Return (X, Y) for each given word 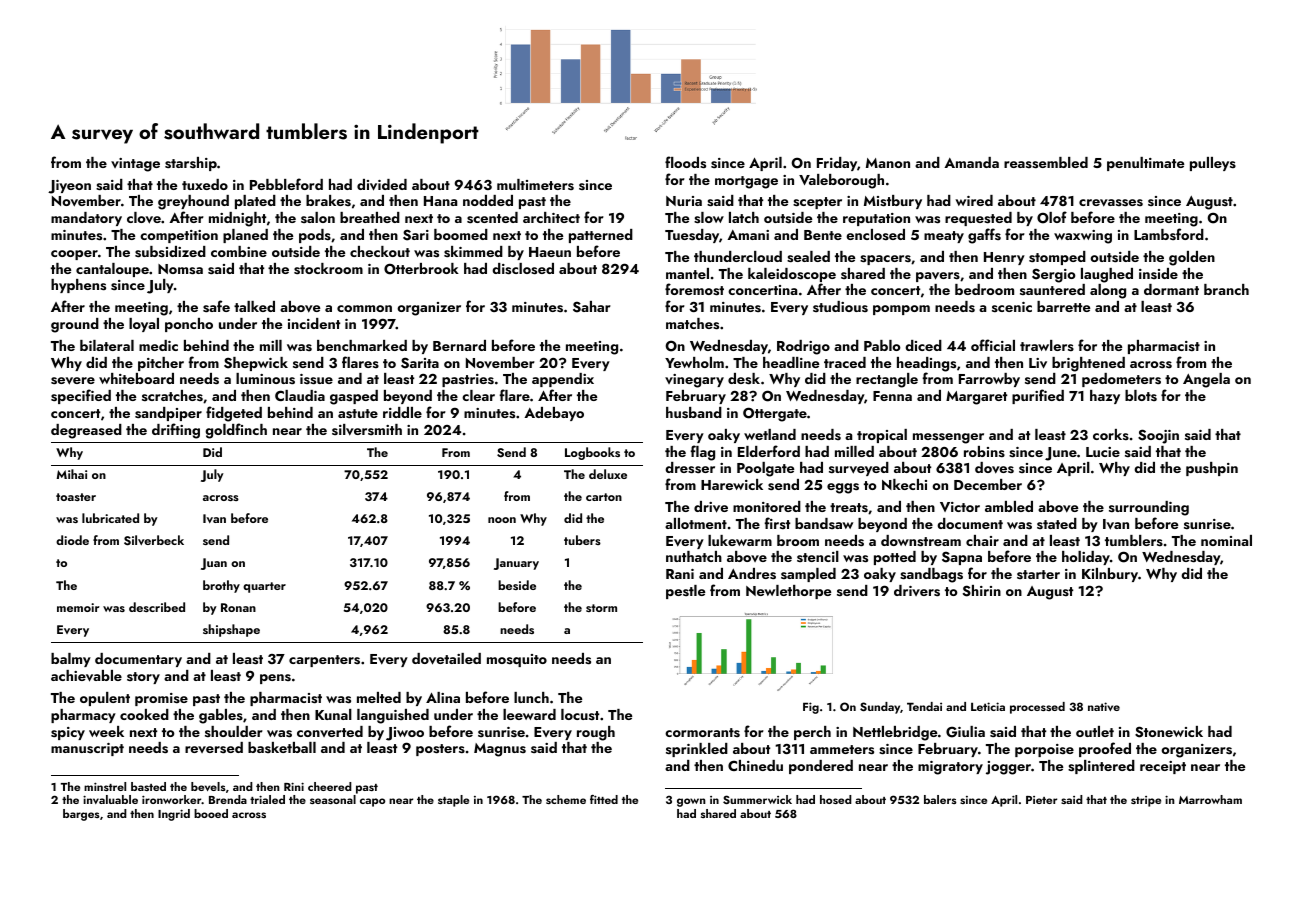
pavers (938, 277)
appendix (563, 380)
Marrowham (1210, 799)
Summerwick (757, 799)
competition (179, 236)
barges (81, 815)
